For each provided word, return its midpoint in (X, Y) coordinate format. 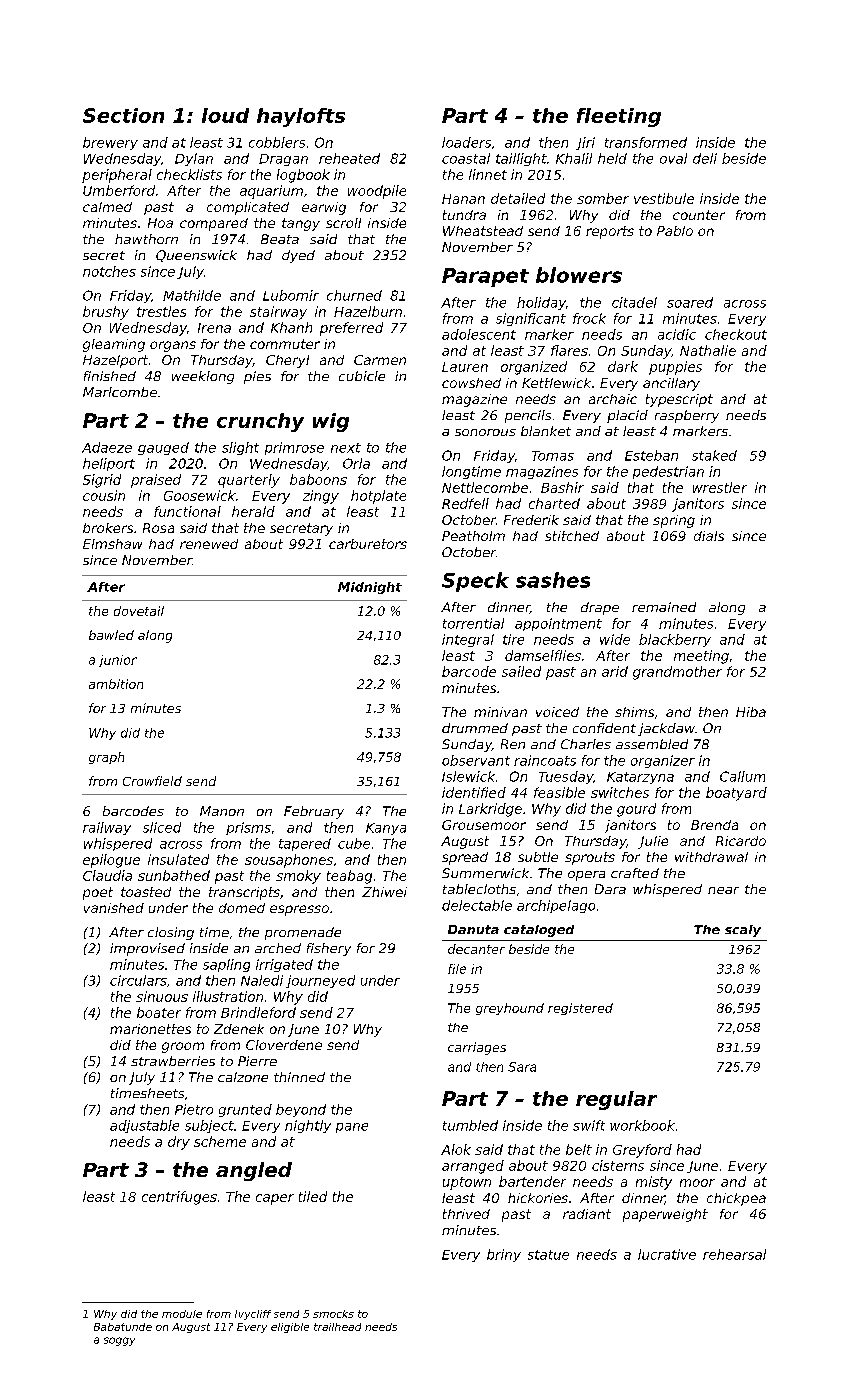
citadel (634, 302)
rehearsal (734, 1254)
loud (225, 115)
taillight (521, 159)
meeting (701, 657)
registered (580, 1009)
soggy (119, 1341)
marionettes (150, 1029)
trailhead (337, 1327)
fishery (329, 949)
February (314, 812)
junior (118, 661)
